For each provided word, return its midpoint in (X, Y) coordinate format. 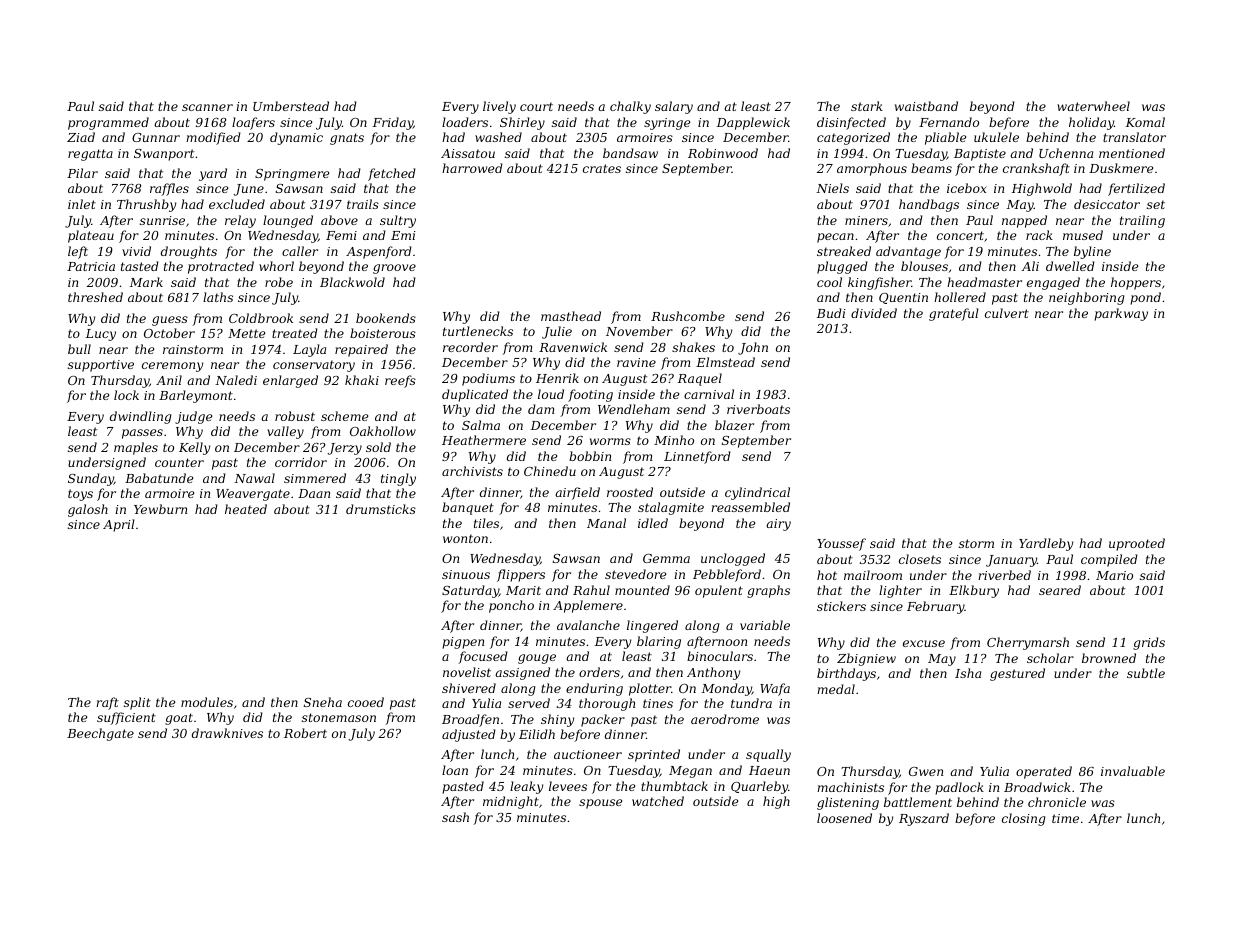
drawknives (227, 733)
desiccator (1107, 204)
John (753, 348)
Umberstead (291, 106)
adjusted (469, 735)
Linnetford (697, 457)
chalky (630, 107)
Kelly (194, 448)
